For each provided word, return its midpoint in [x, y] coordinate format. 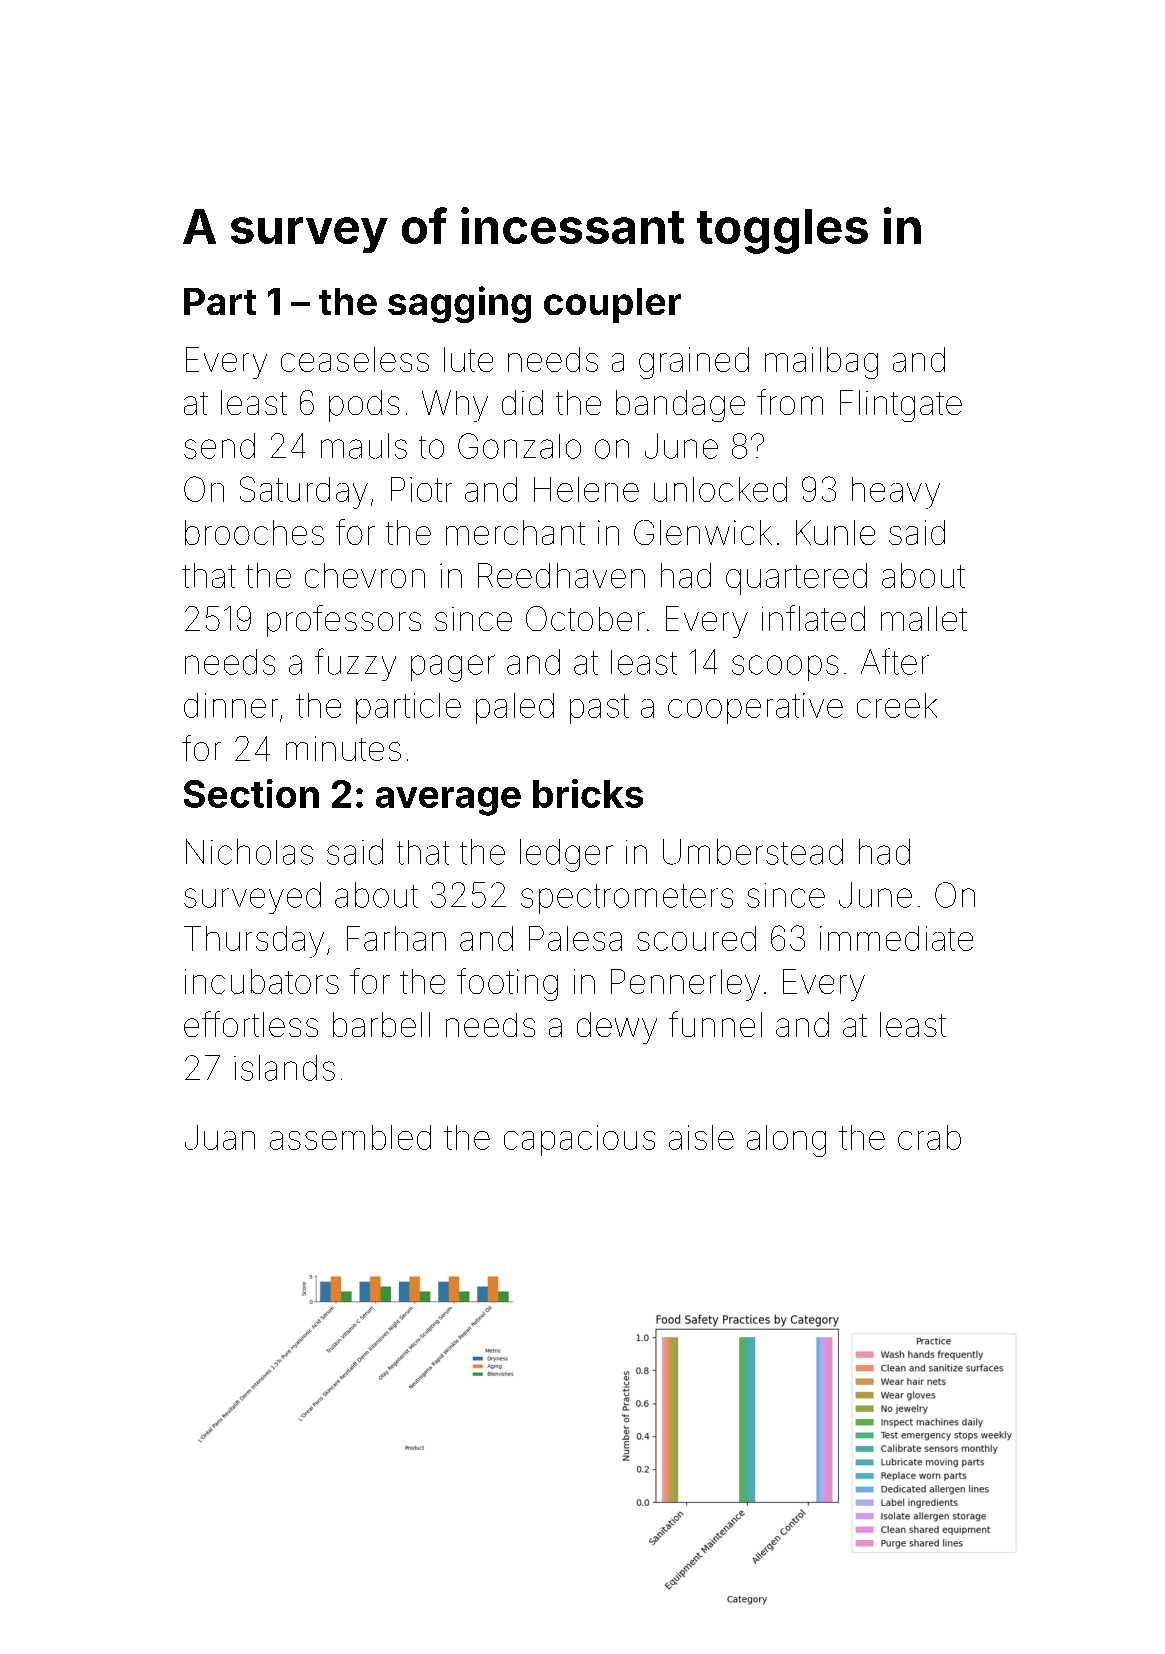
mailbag [821, 363]
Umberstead [753, 852]
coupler [612, 305]
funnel [715, 1024]
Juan [220, 1137]
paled [515, 708]
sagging [459, 304]
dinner [231, 705]
